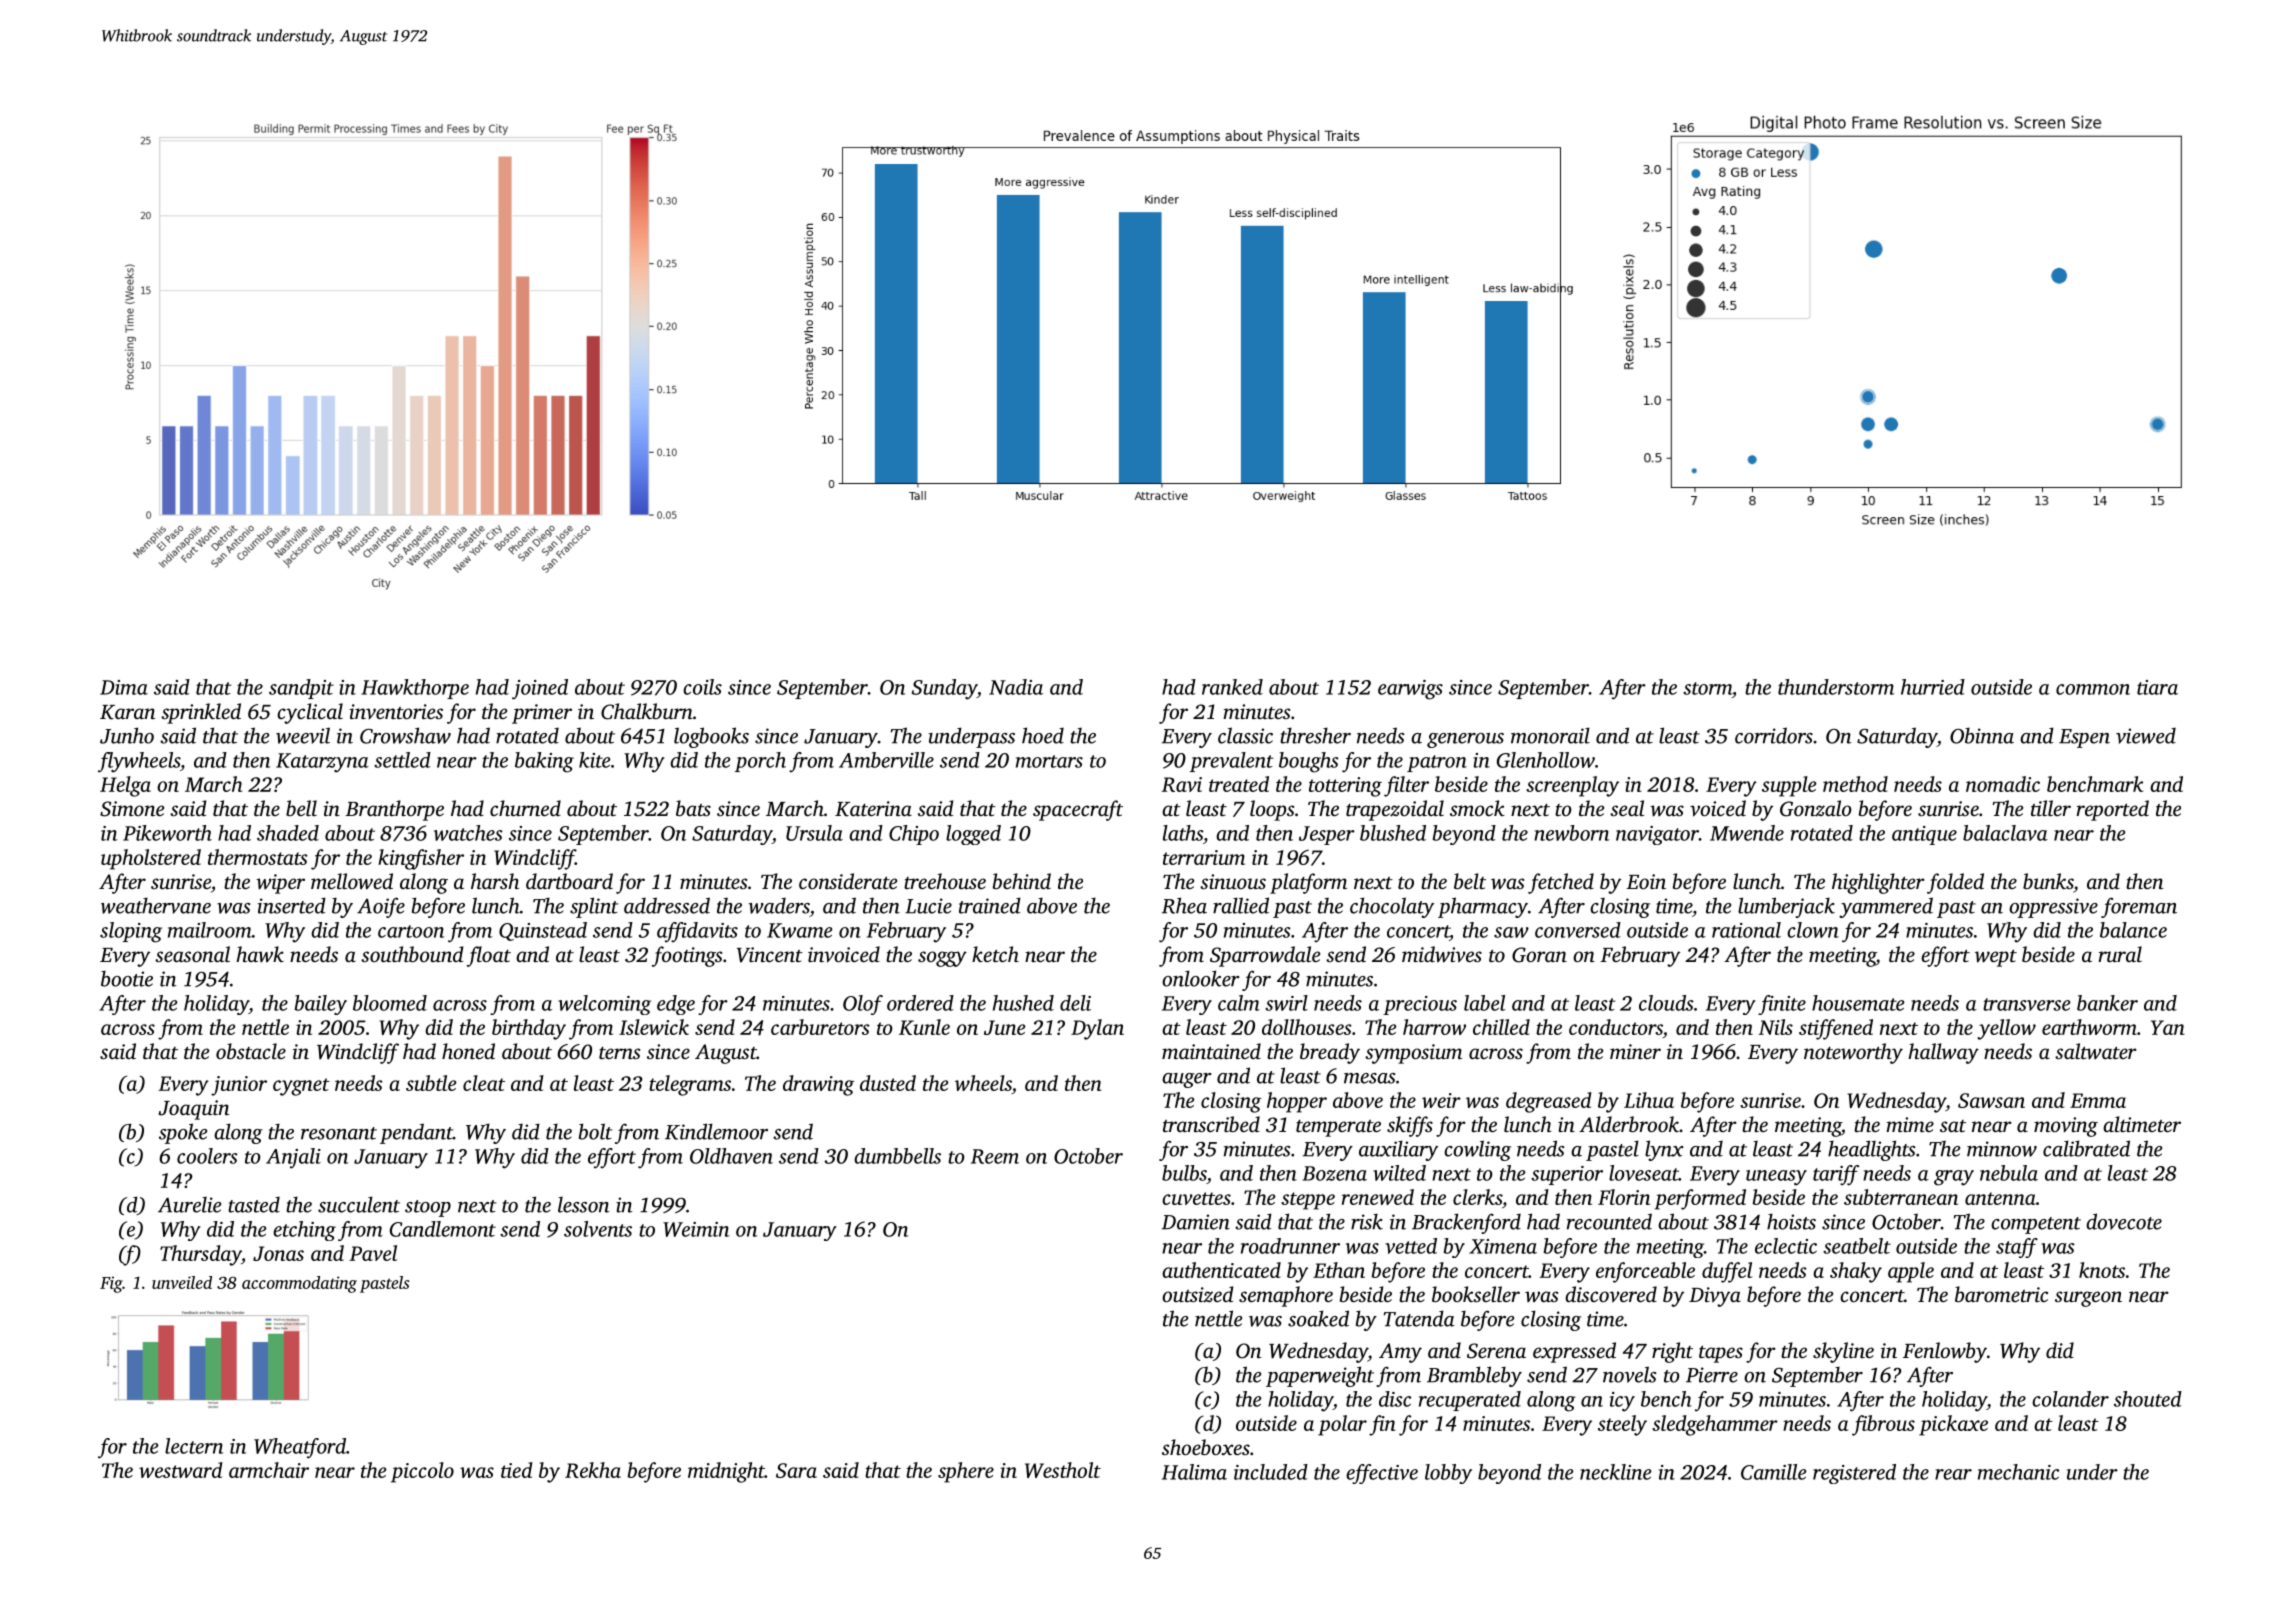 The image size is (2287, 1617). Describe the element at coordinates (1308, 883) in the screenshot. I see `platform` at that location.
